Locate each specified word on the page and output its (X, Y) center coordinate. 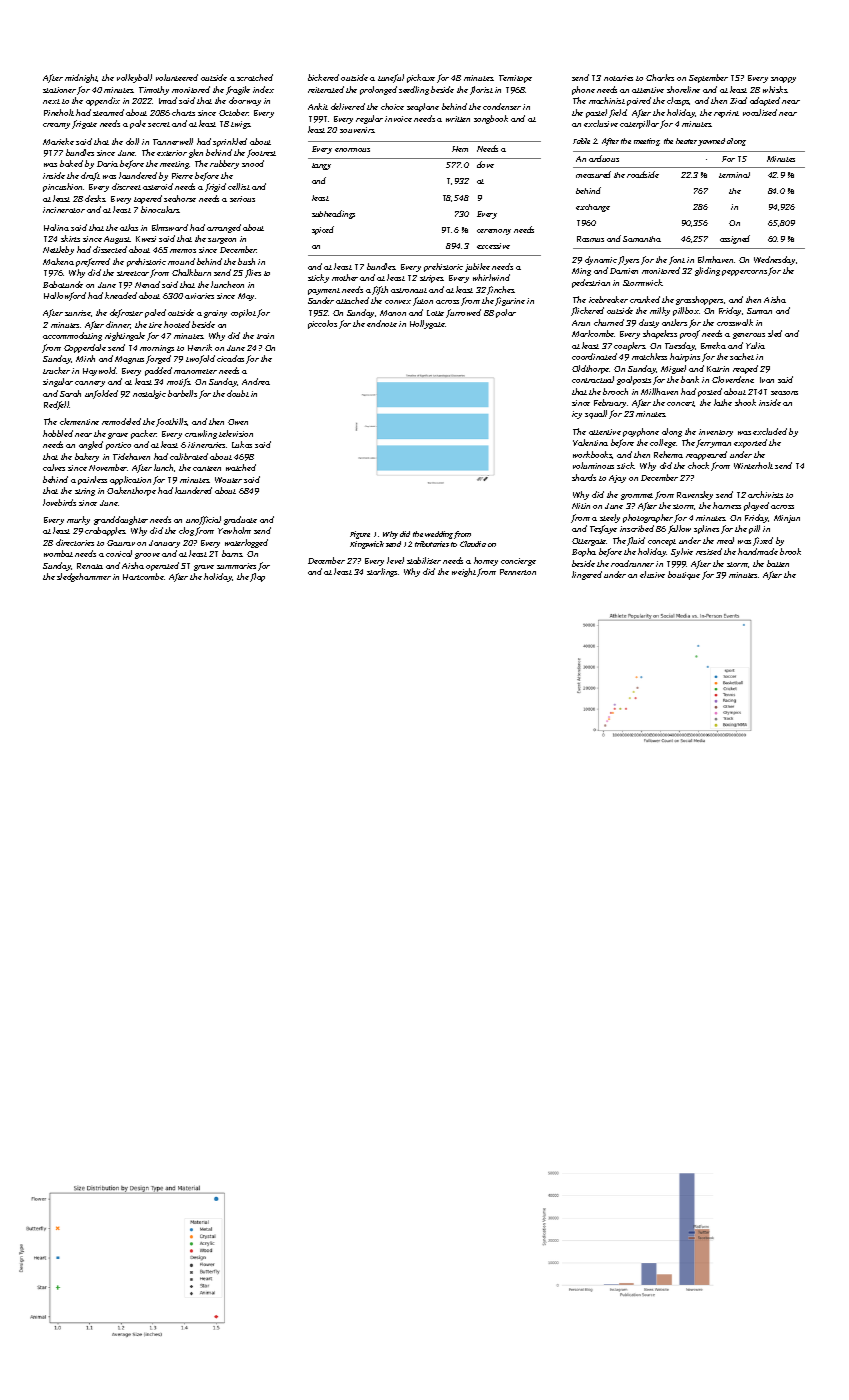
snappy (783, 80)
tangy (321, 166)
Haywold (99, 371)
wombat (58, 553)
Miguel (673, 369)
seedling (414, 90)
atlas (129, 227)
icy (577, 415)
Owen (238, 422)
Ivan (767, 380)
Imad (168, 100)
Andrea (256, 381)
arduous (604, 158)
